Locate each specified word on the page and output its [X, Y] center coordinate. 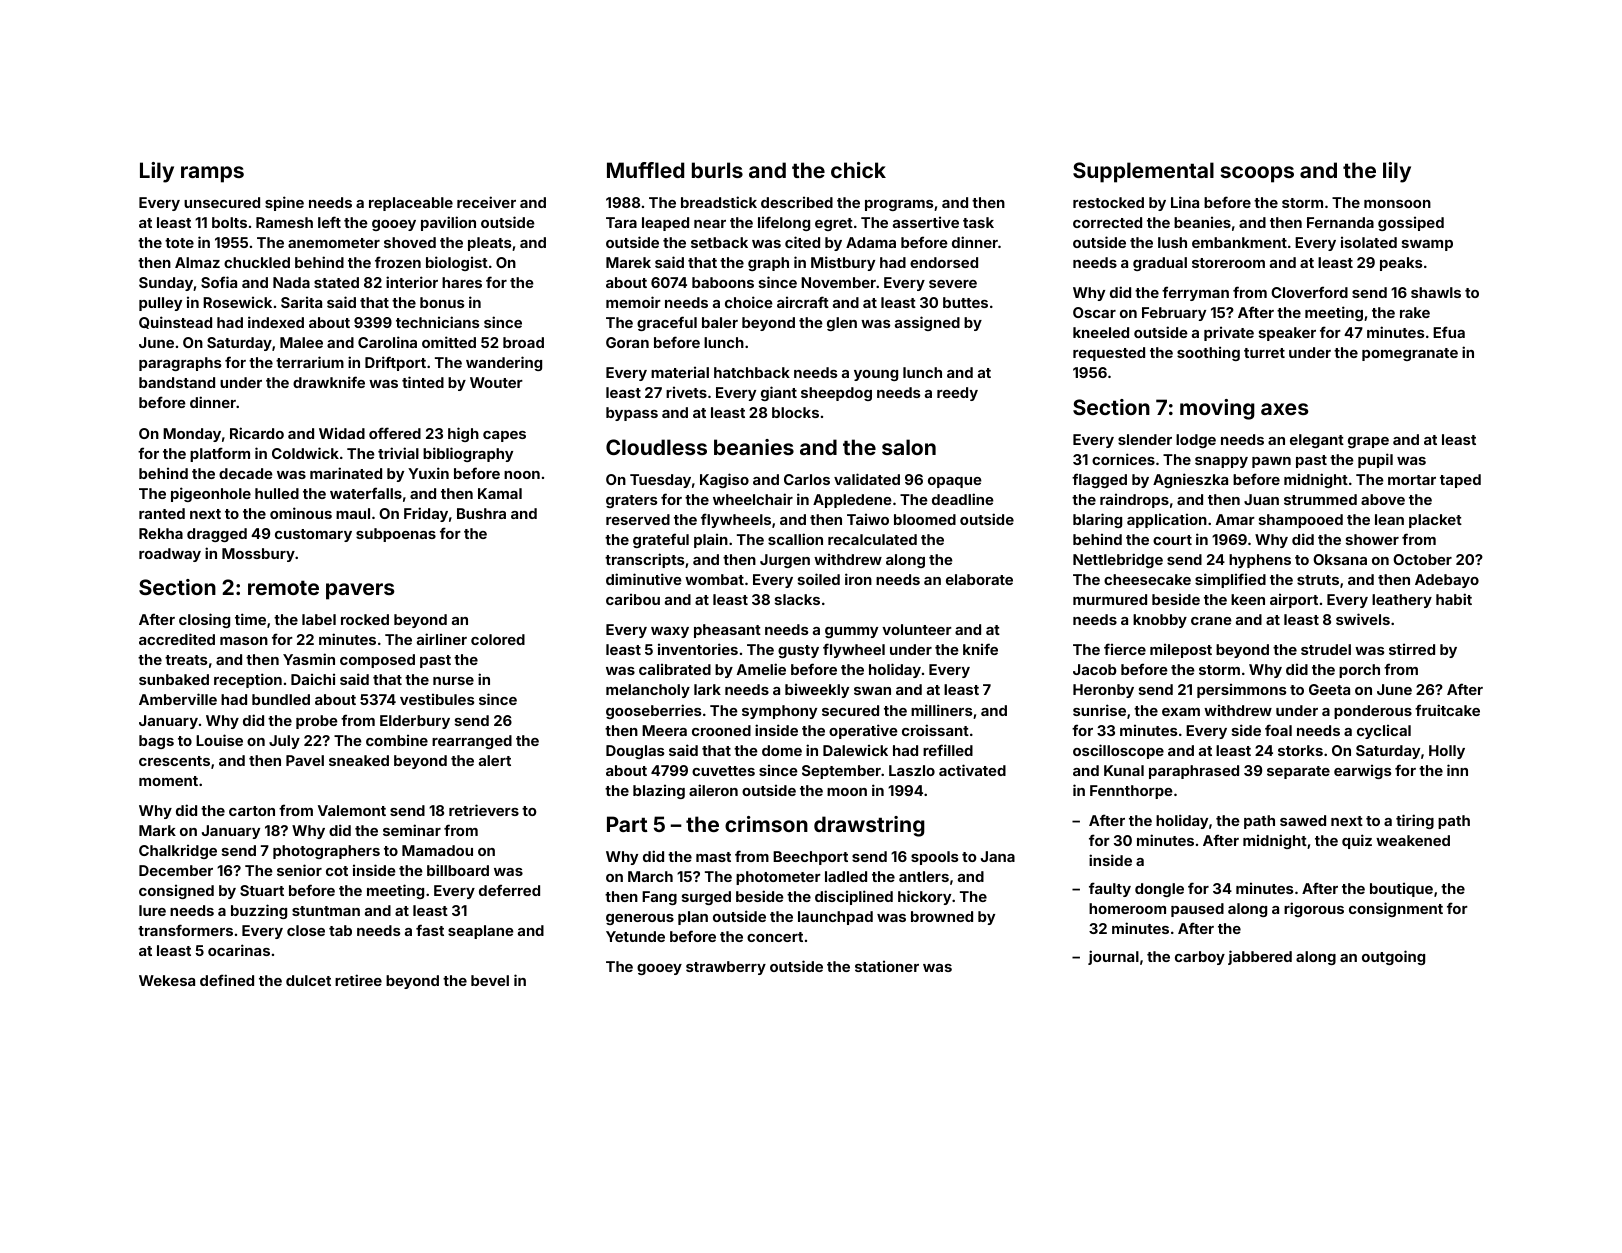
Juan [1261, 499]
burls [717, 170]
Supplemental [1143, 172]
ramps [212, 174]
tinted [423, 382]
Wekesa [167, 980]
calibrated [675, 669]
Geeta [1329, 689]
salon [909, 447]
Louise [219, 740]
